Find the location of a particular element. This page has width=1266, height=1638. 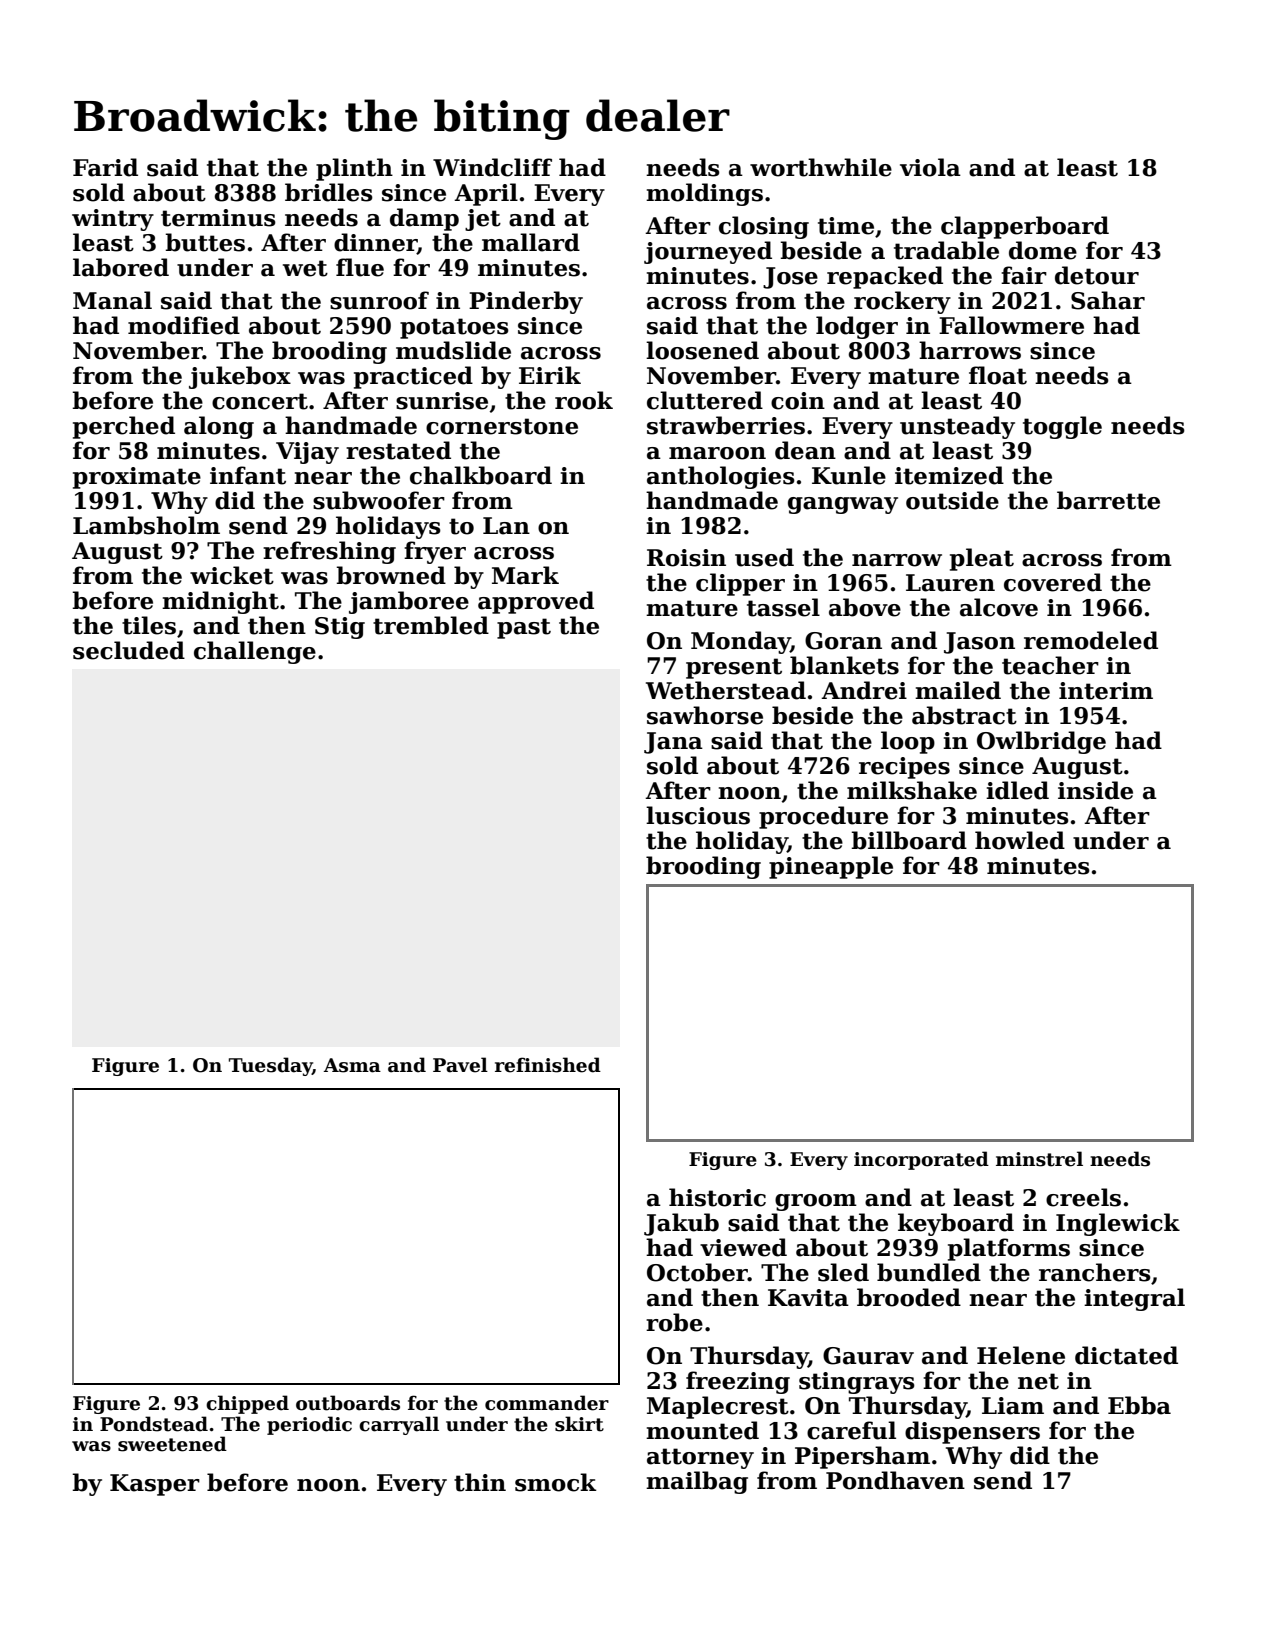

Kasper is located at coordinates (155, 1485).
